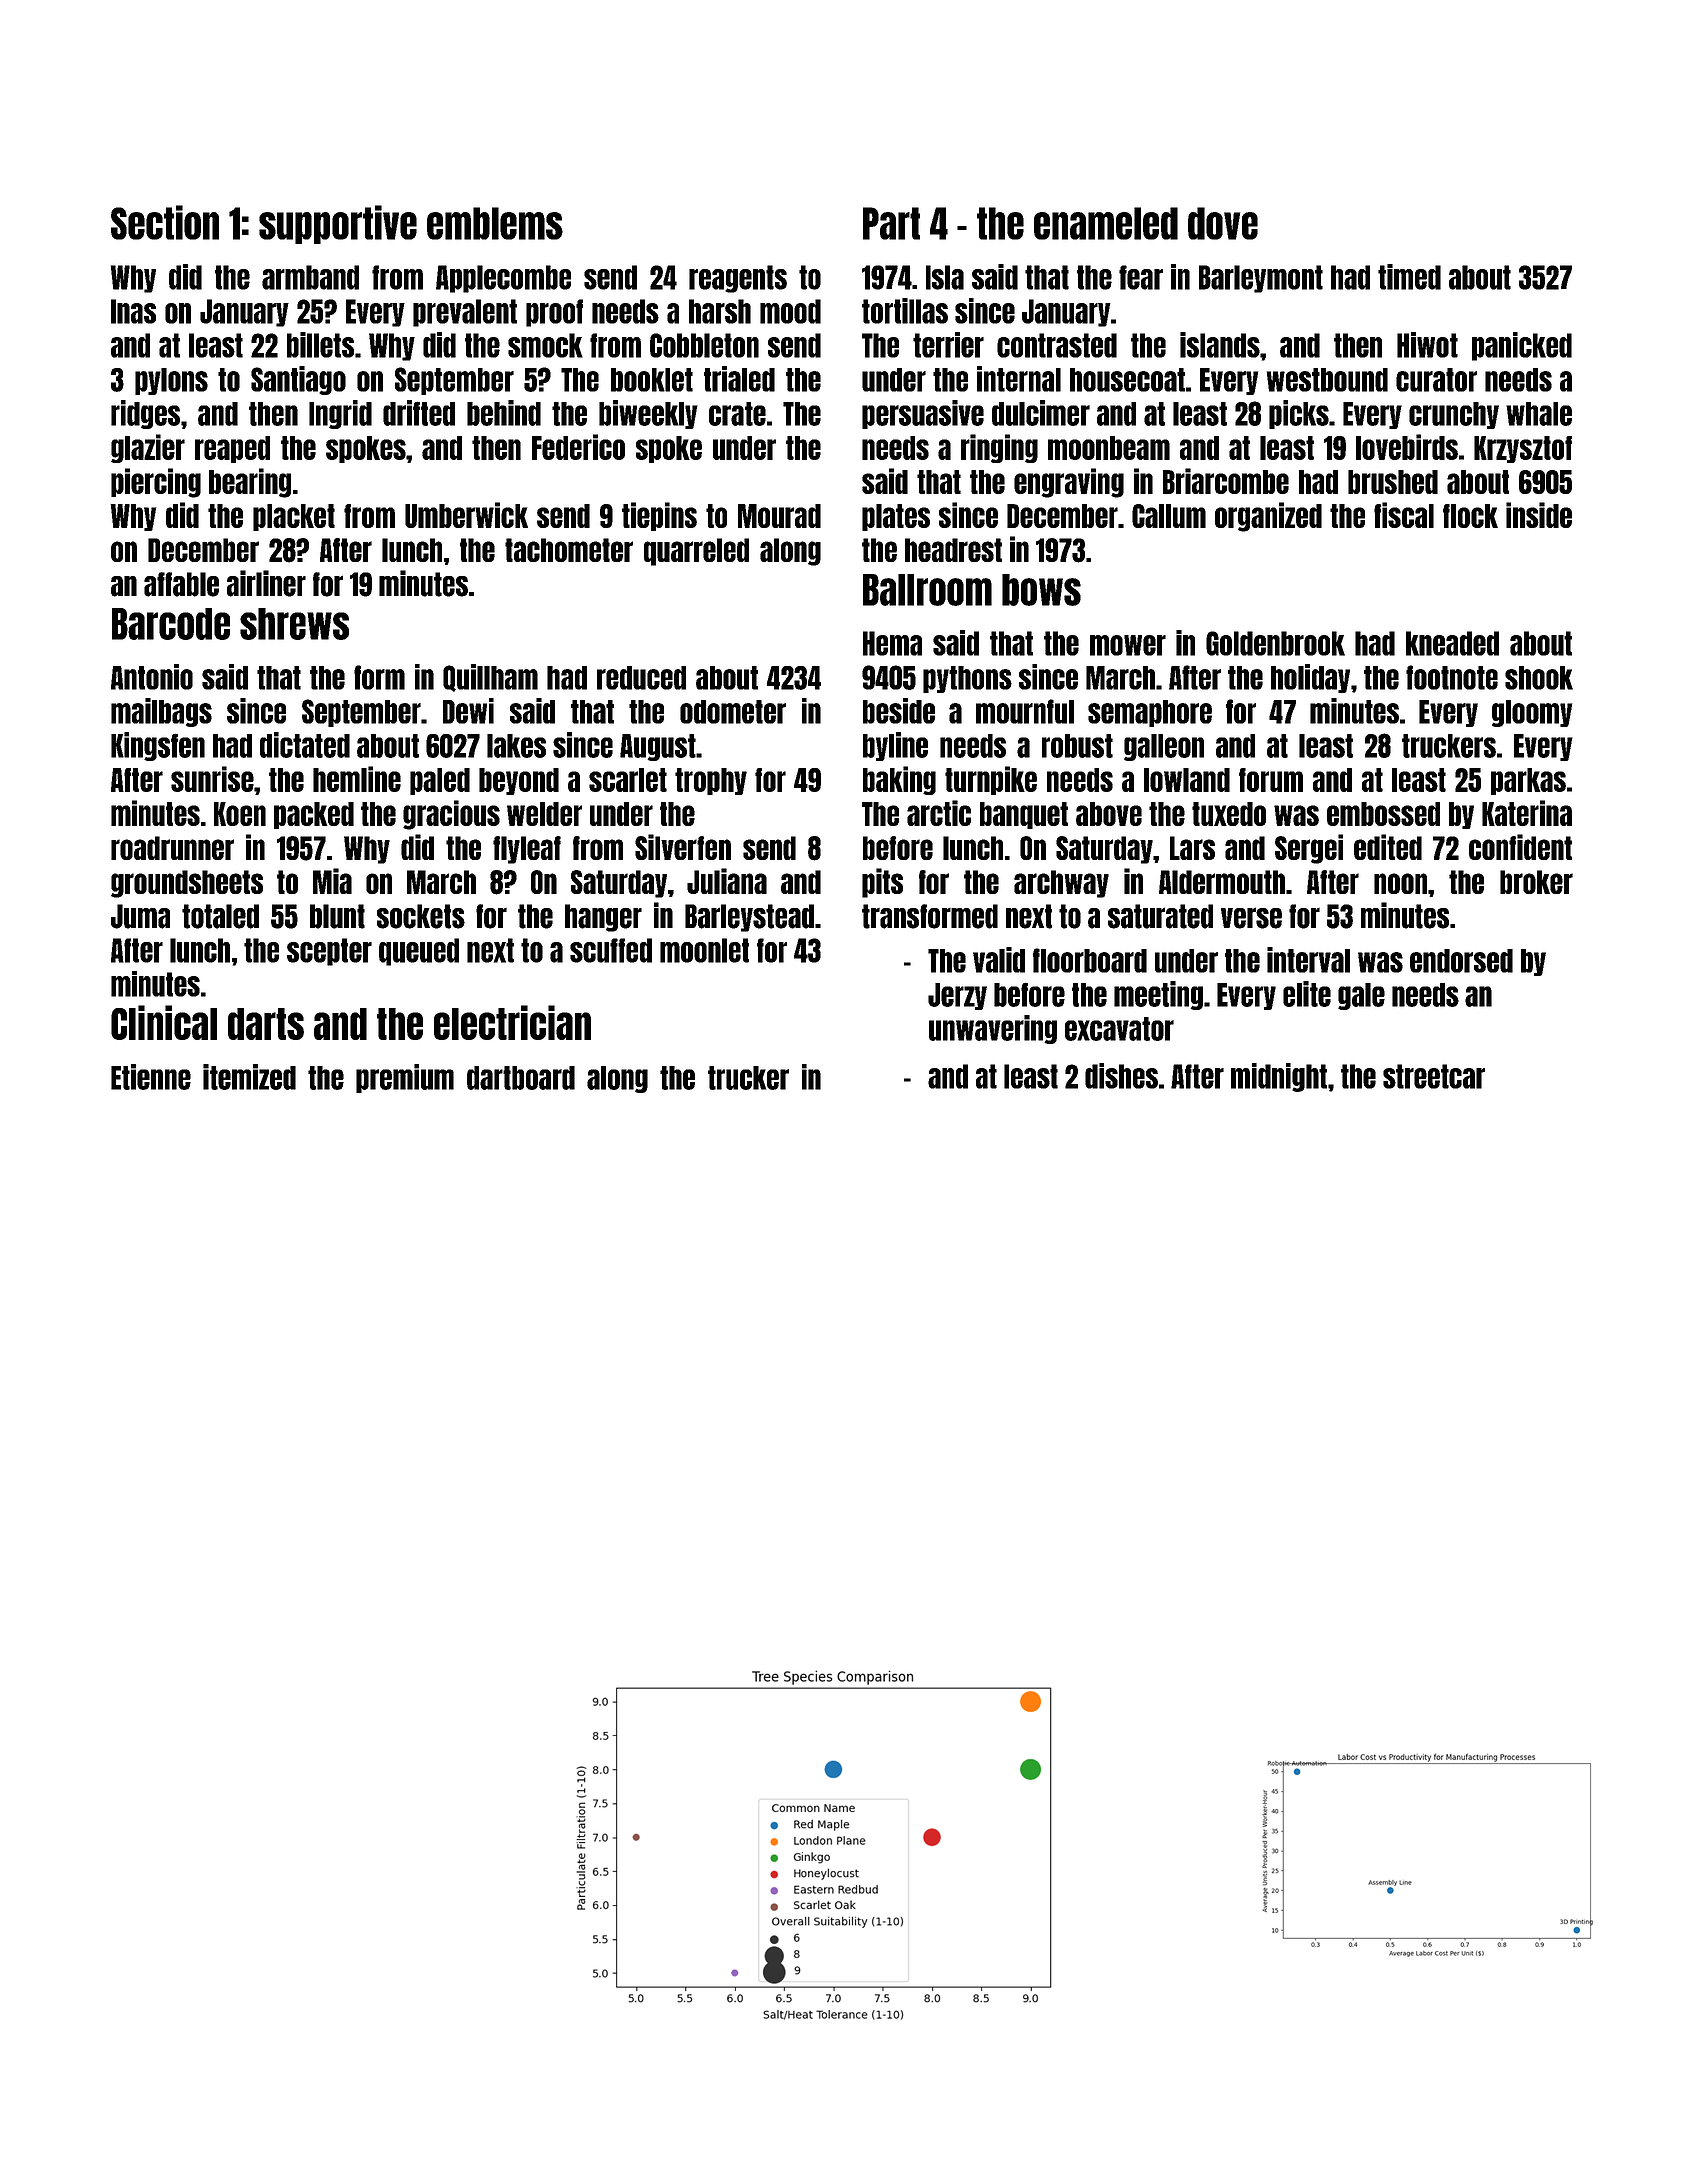  Describe the element at coordinates (1223, 223) in the screenshot. I see `dove` at that location.
